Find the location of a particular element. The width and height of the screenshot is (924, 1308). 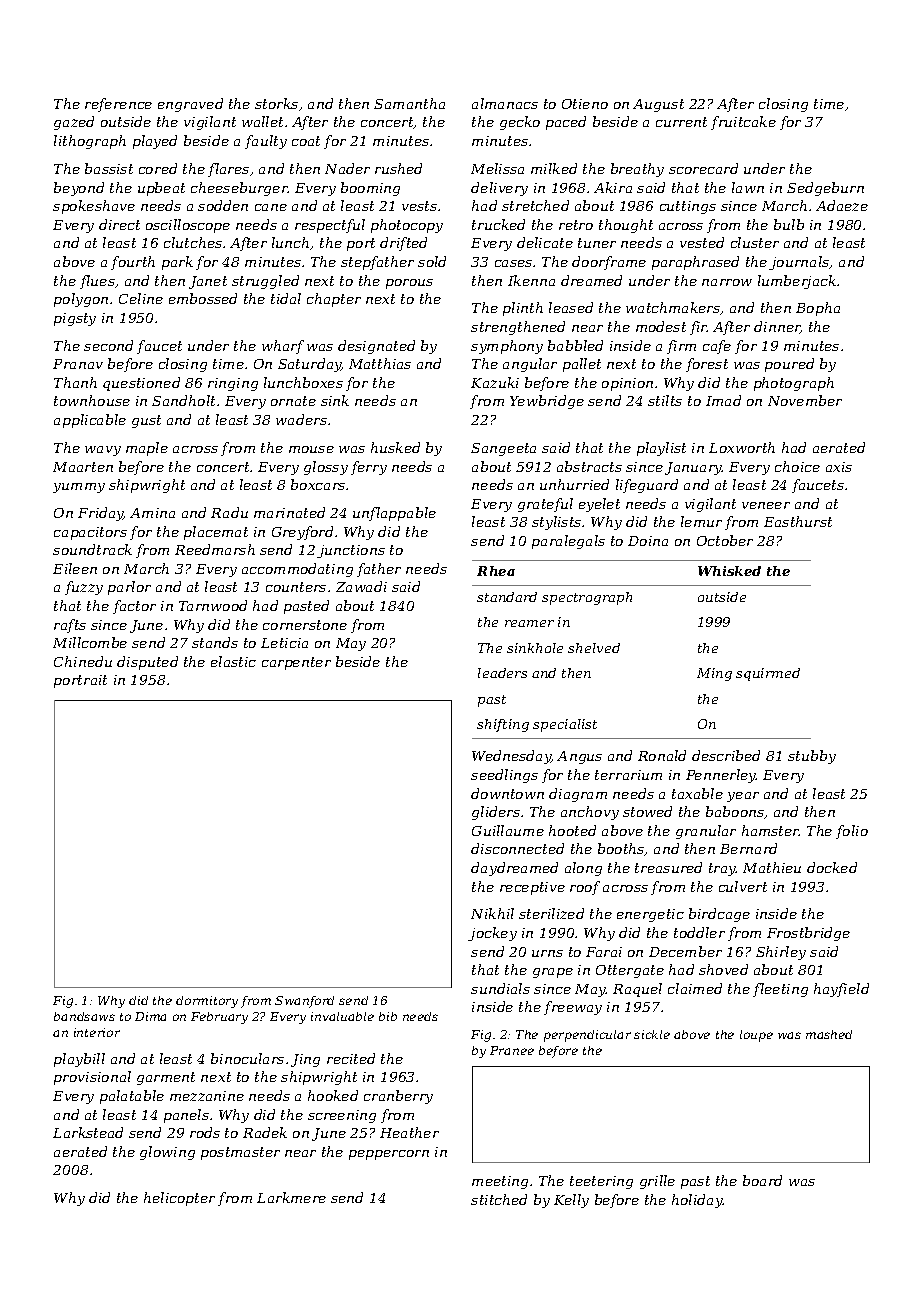

faulty is located at coordinates (266, 142).
